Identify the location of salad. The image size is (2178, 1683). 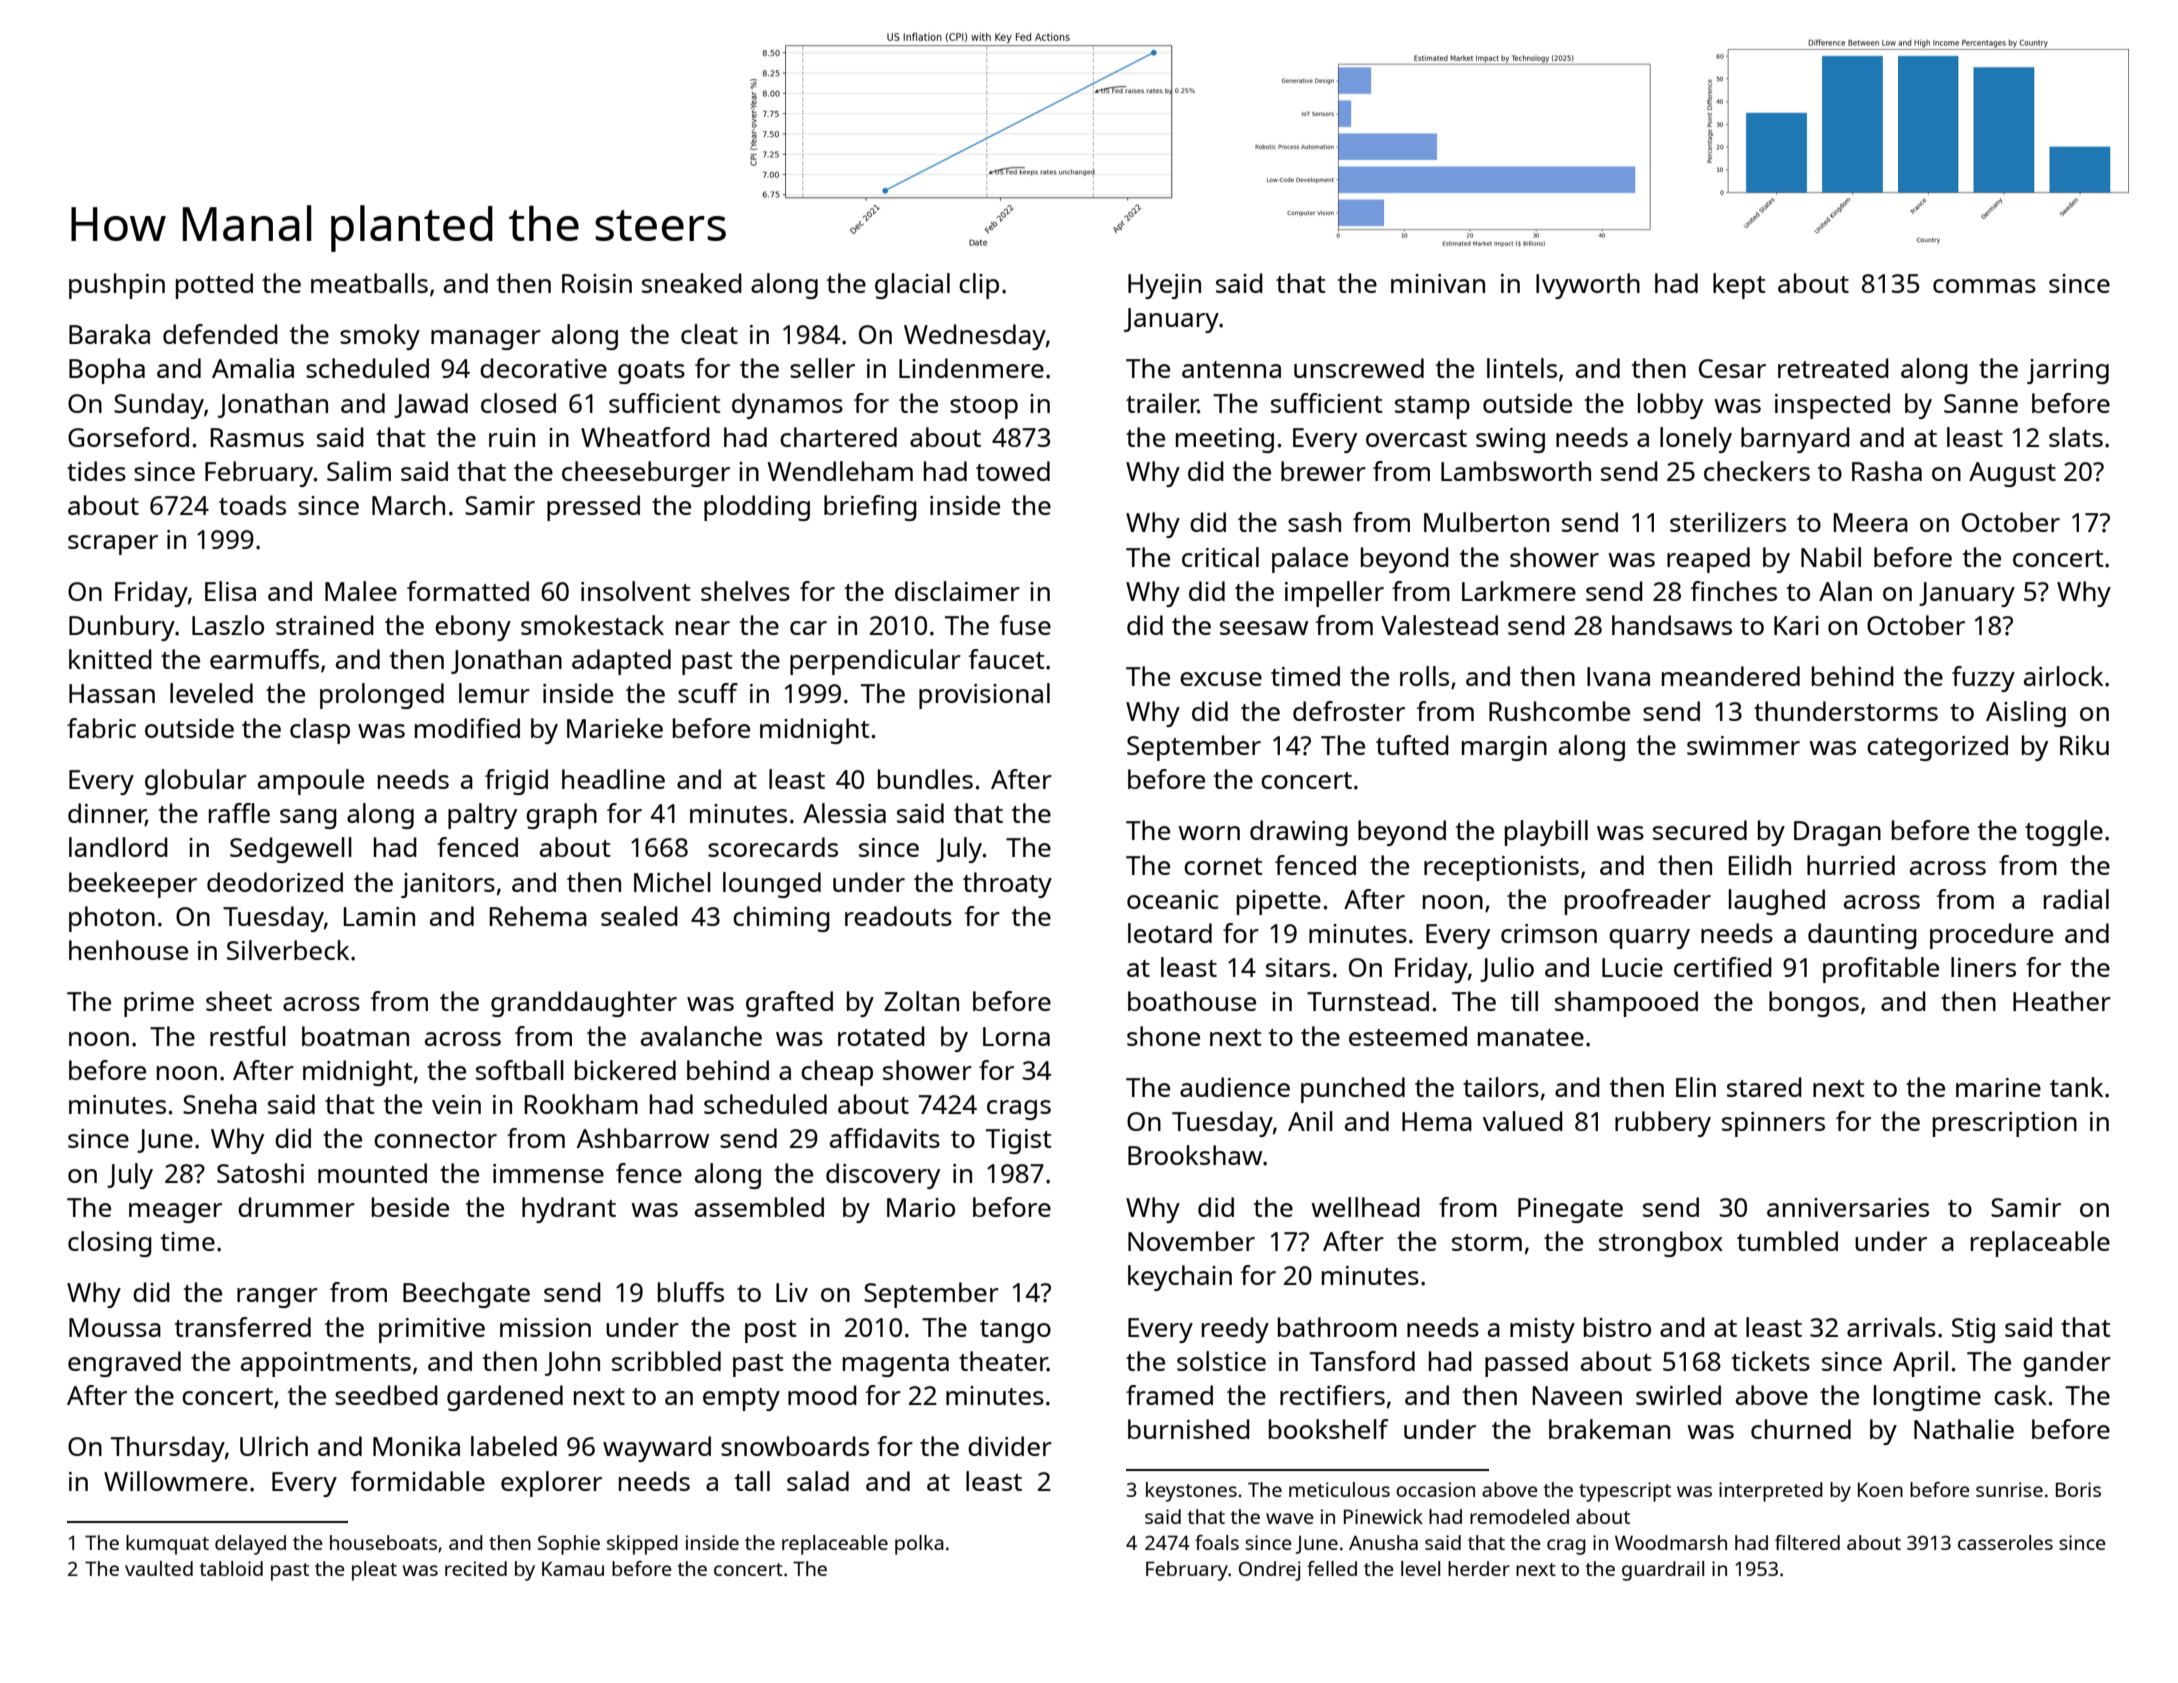
(818, 1481).
